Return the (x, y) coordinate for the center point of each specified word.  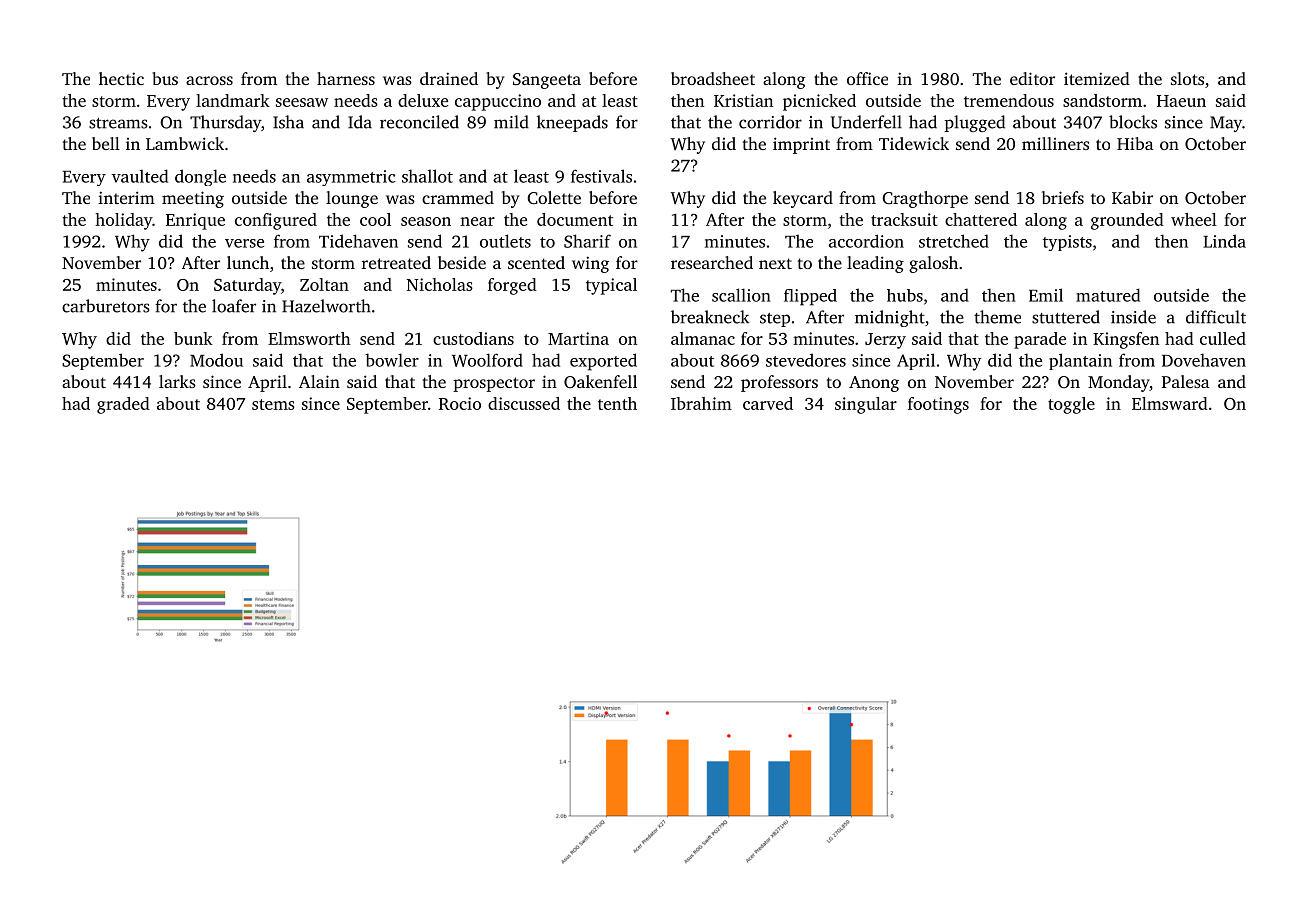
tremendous (1009, 100)
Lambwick (185, 143)
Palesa (1186, 381)
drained (449, 78)
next (775, 263)
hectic (121, 78)
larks (177, 381)
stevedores (806, 360)
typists (1067, 243)
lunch (248, 262)
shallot (427, 176)
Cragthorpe (925, 199)
